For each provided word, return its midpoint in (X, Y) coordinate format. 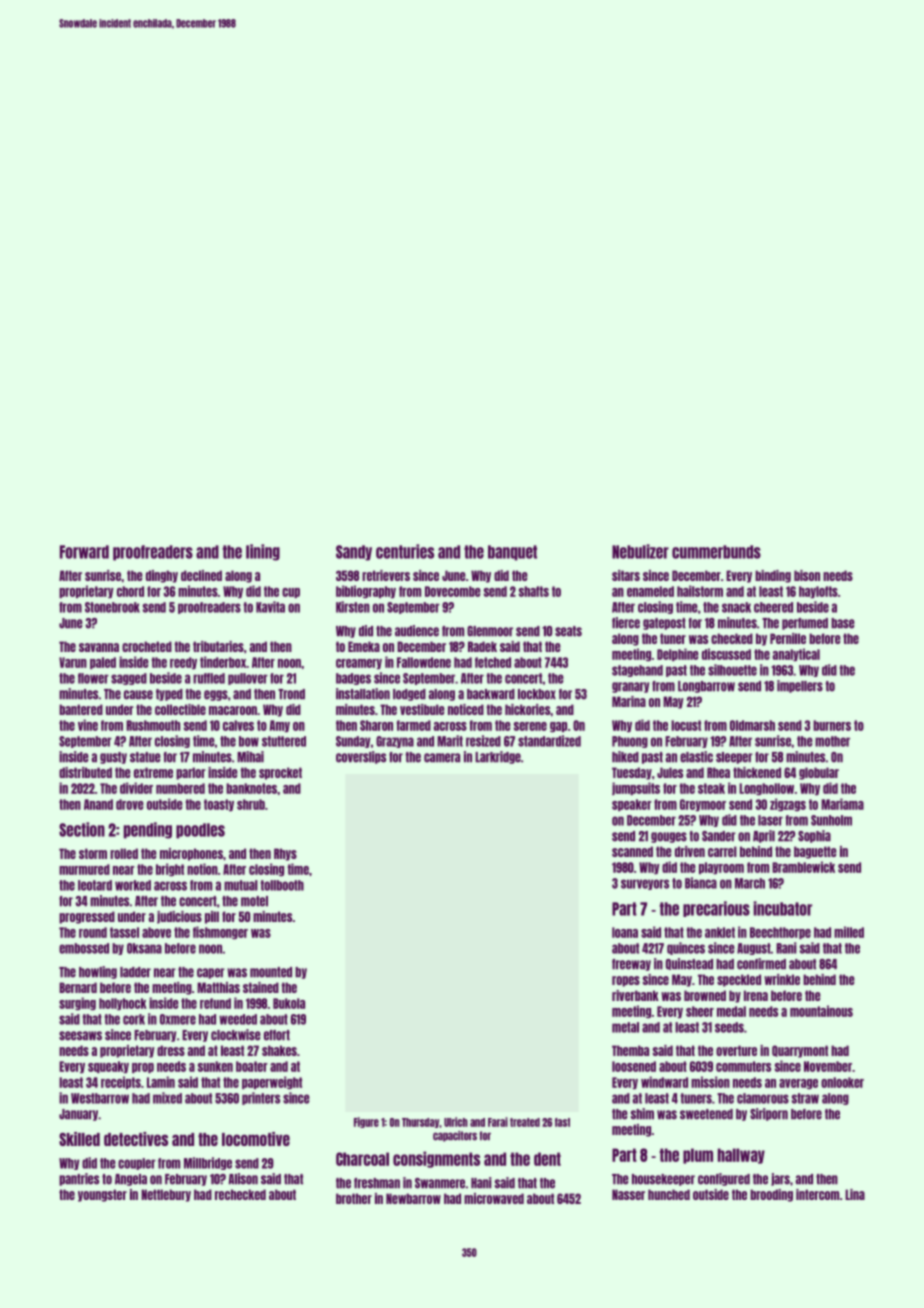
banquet (512, 553)
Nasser (628, 1194)
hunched (669, 1194)
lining (263, 552)
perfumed (805, 624)
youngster (102, 1195)
